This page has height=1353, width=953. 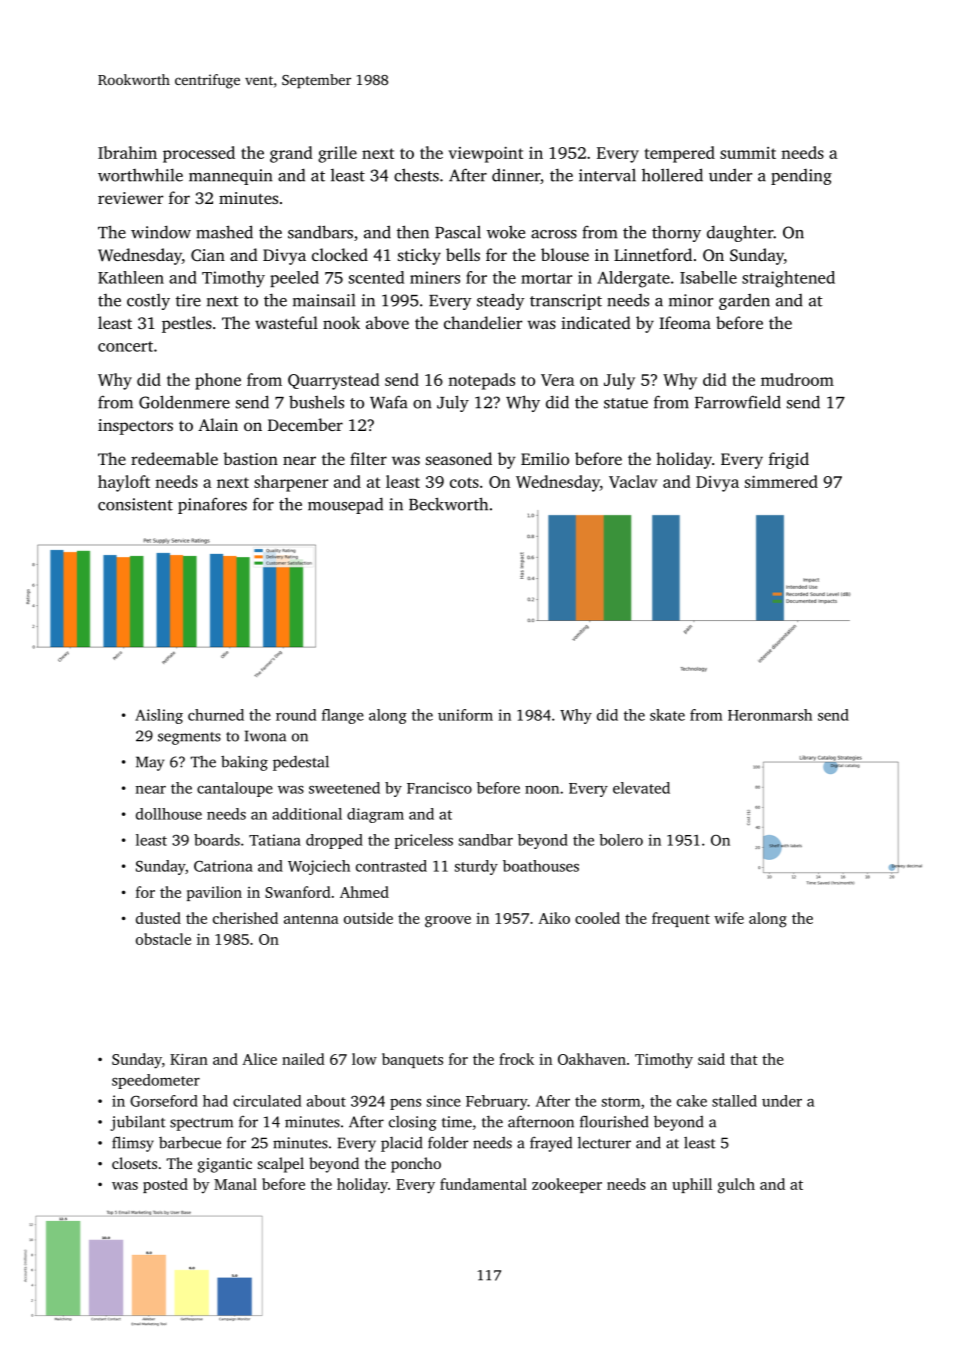 What do you see at coordinates (734, 1101) in the page?
I see `stalled` at bounding box center [734, 1101].
